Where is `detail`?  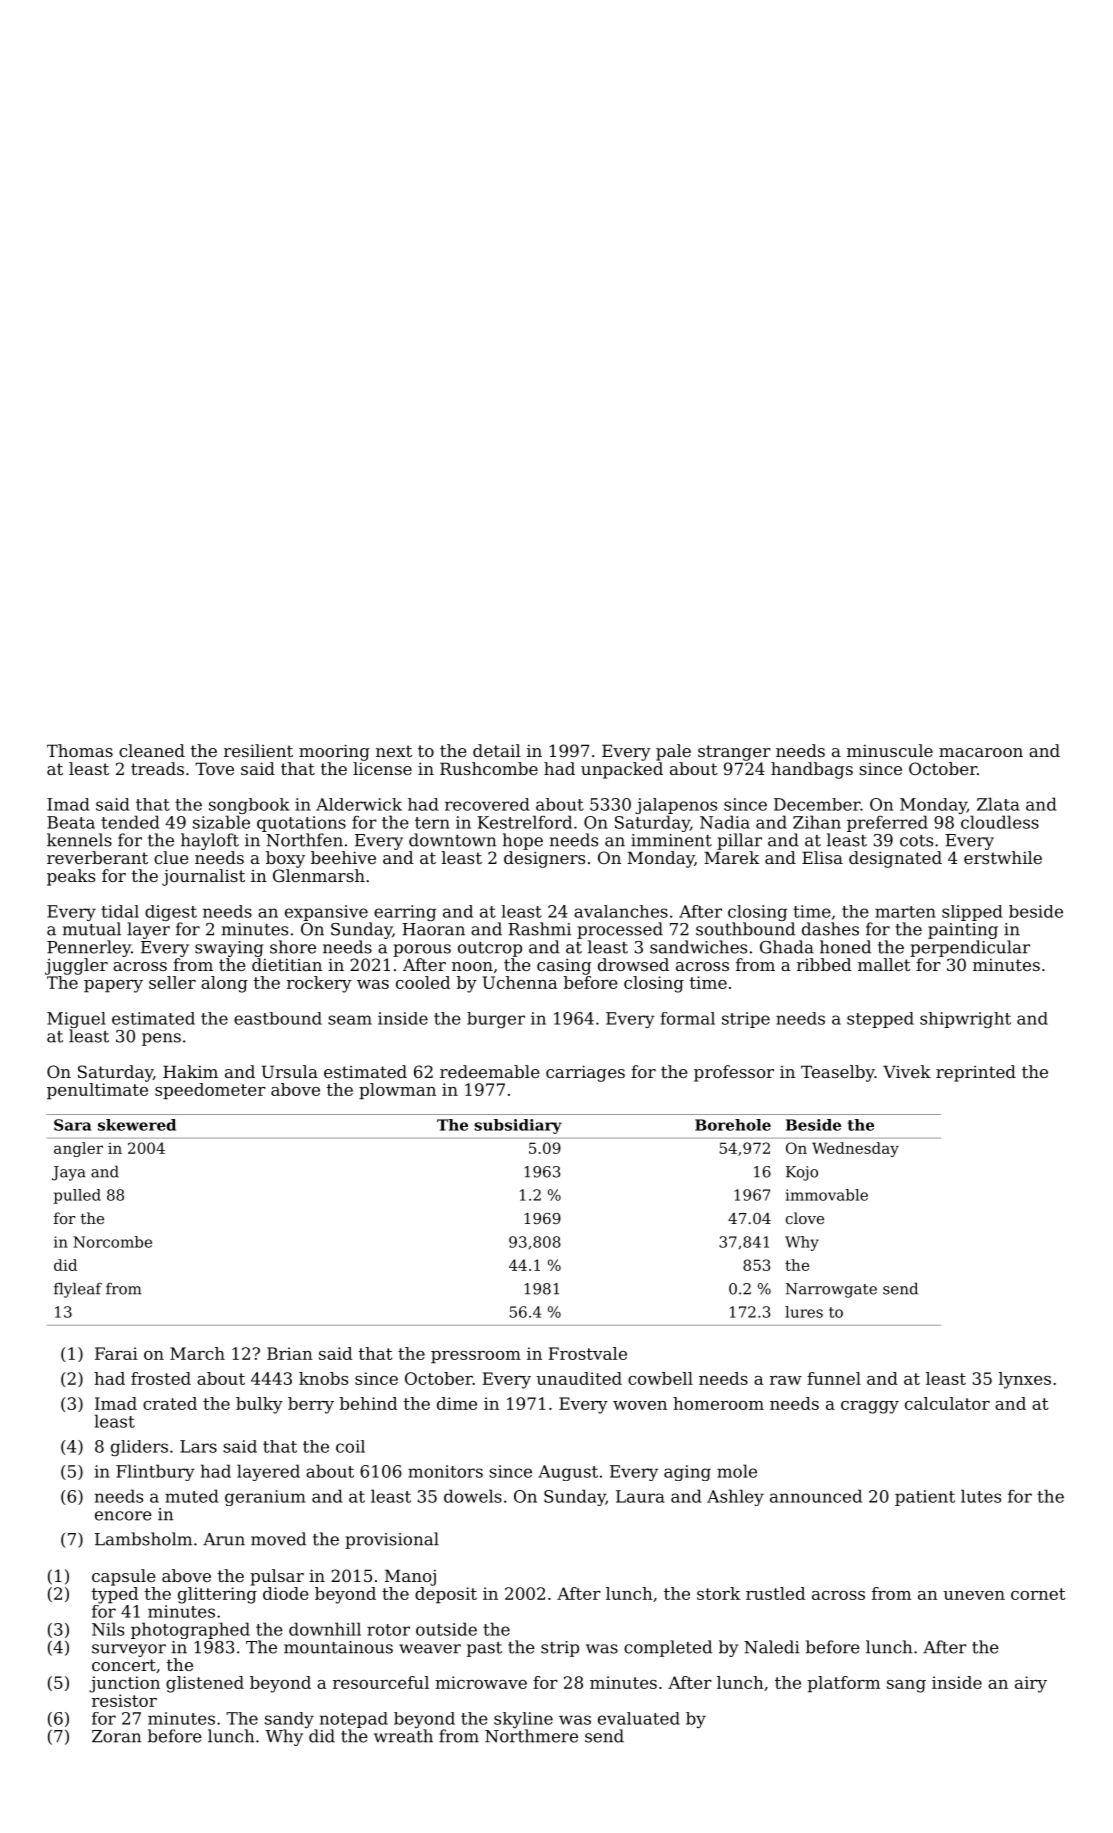 detail is located at coordinates (497, 750).
